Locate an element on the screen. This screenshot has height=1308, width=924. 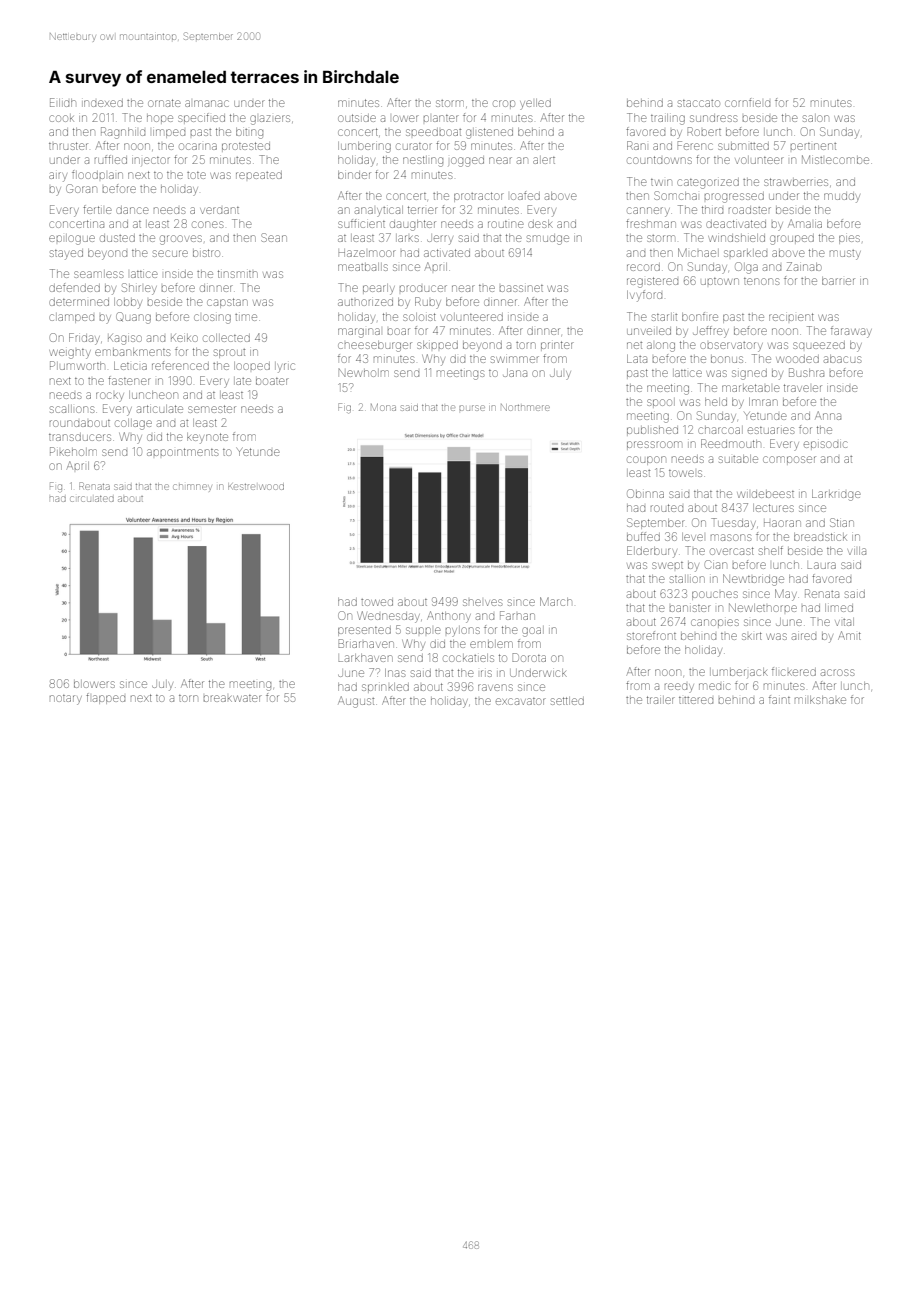
almanac is located at coordinates (207, 103).
